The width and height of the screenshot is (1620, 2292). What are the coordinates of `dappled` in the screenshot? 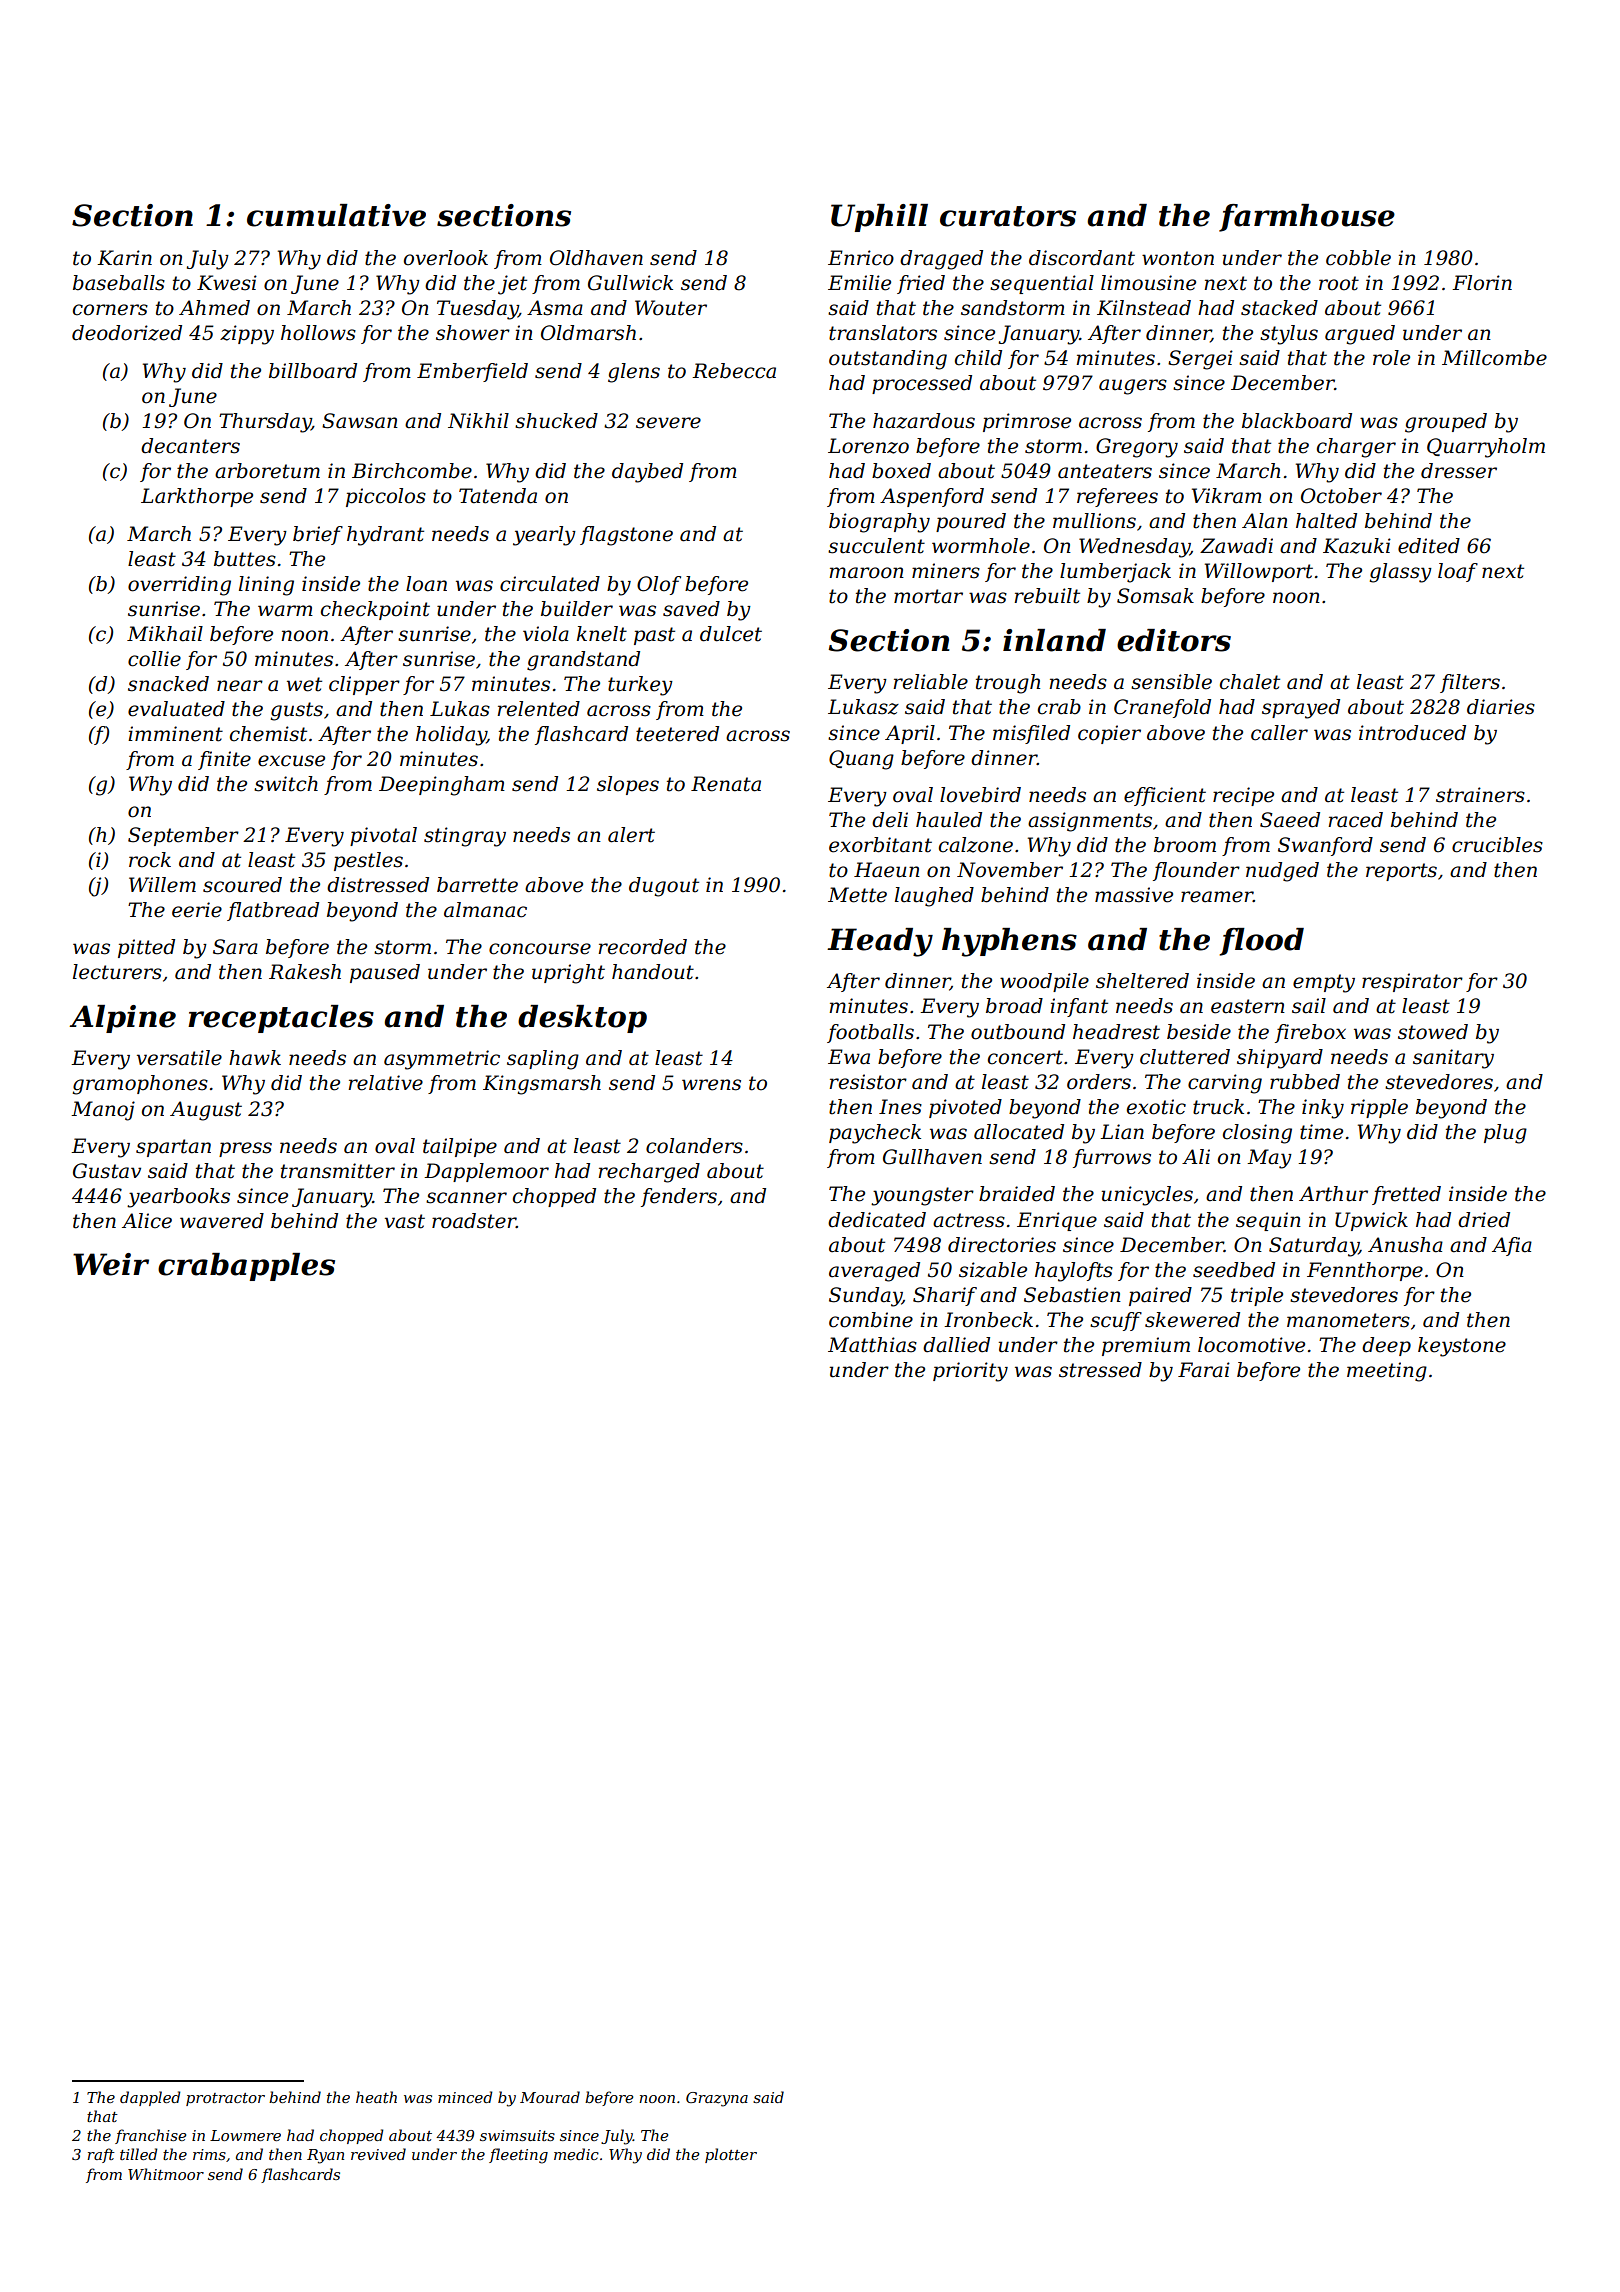 It's located at (150, 2098).
